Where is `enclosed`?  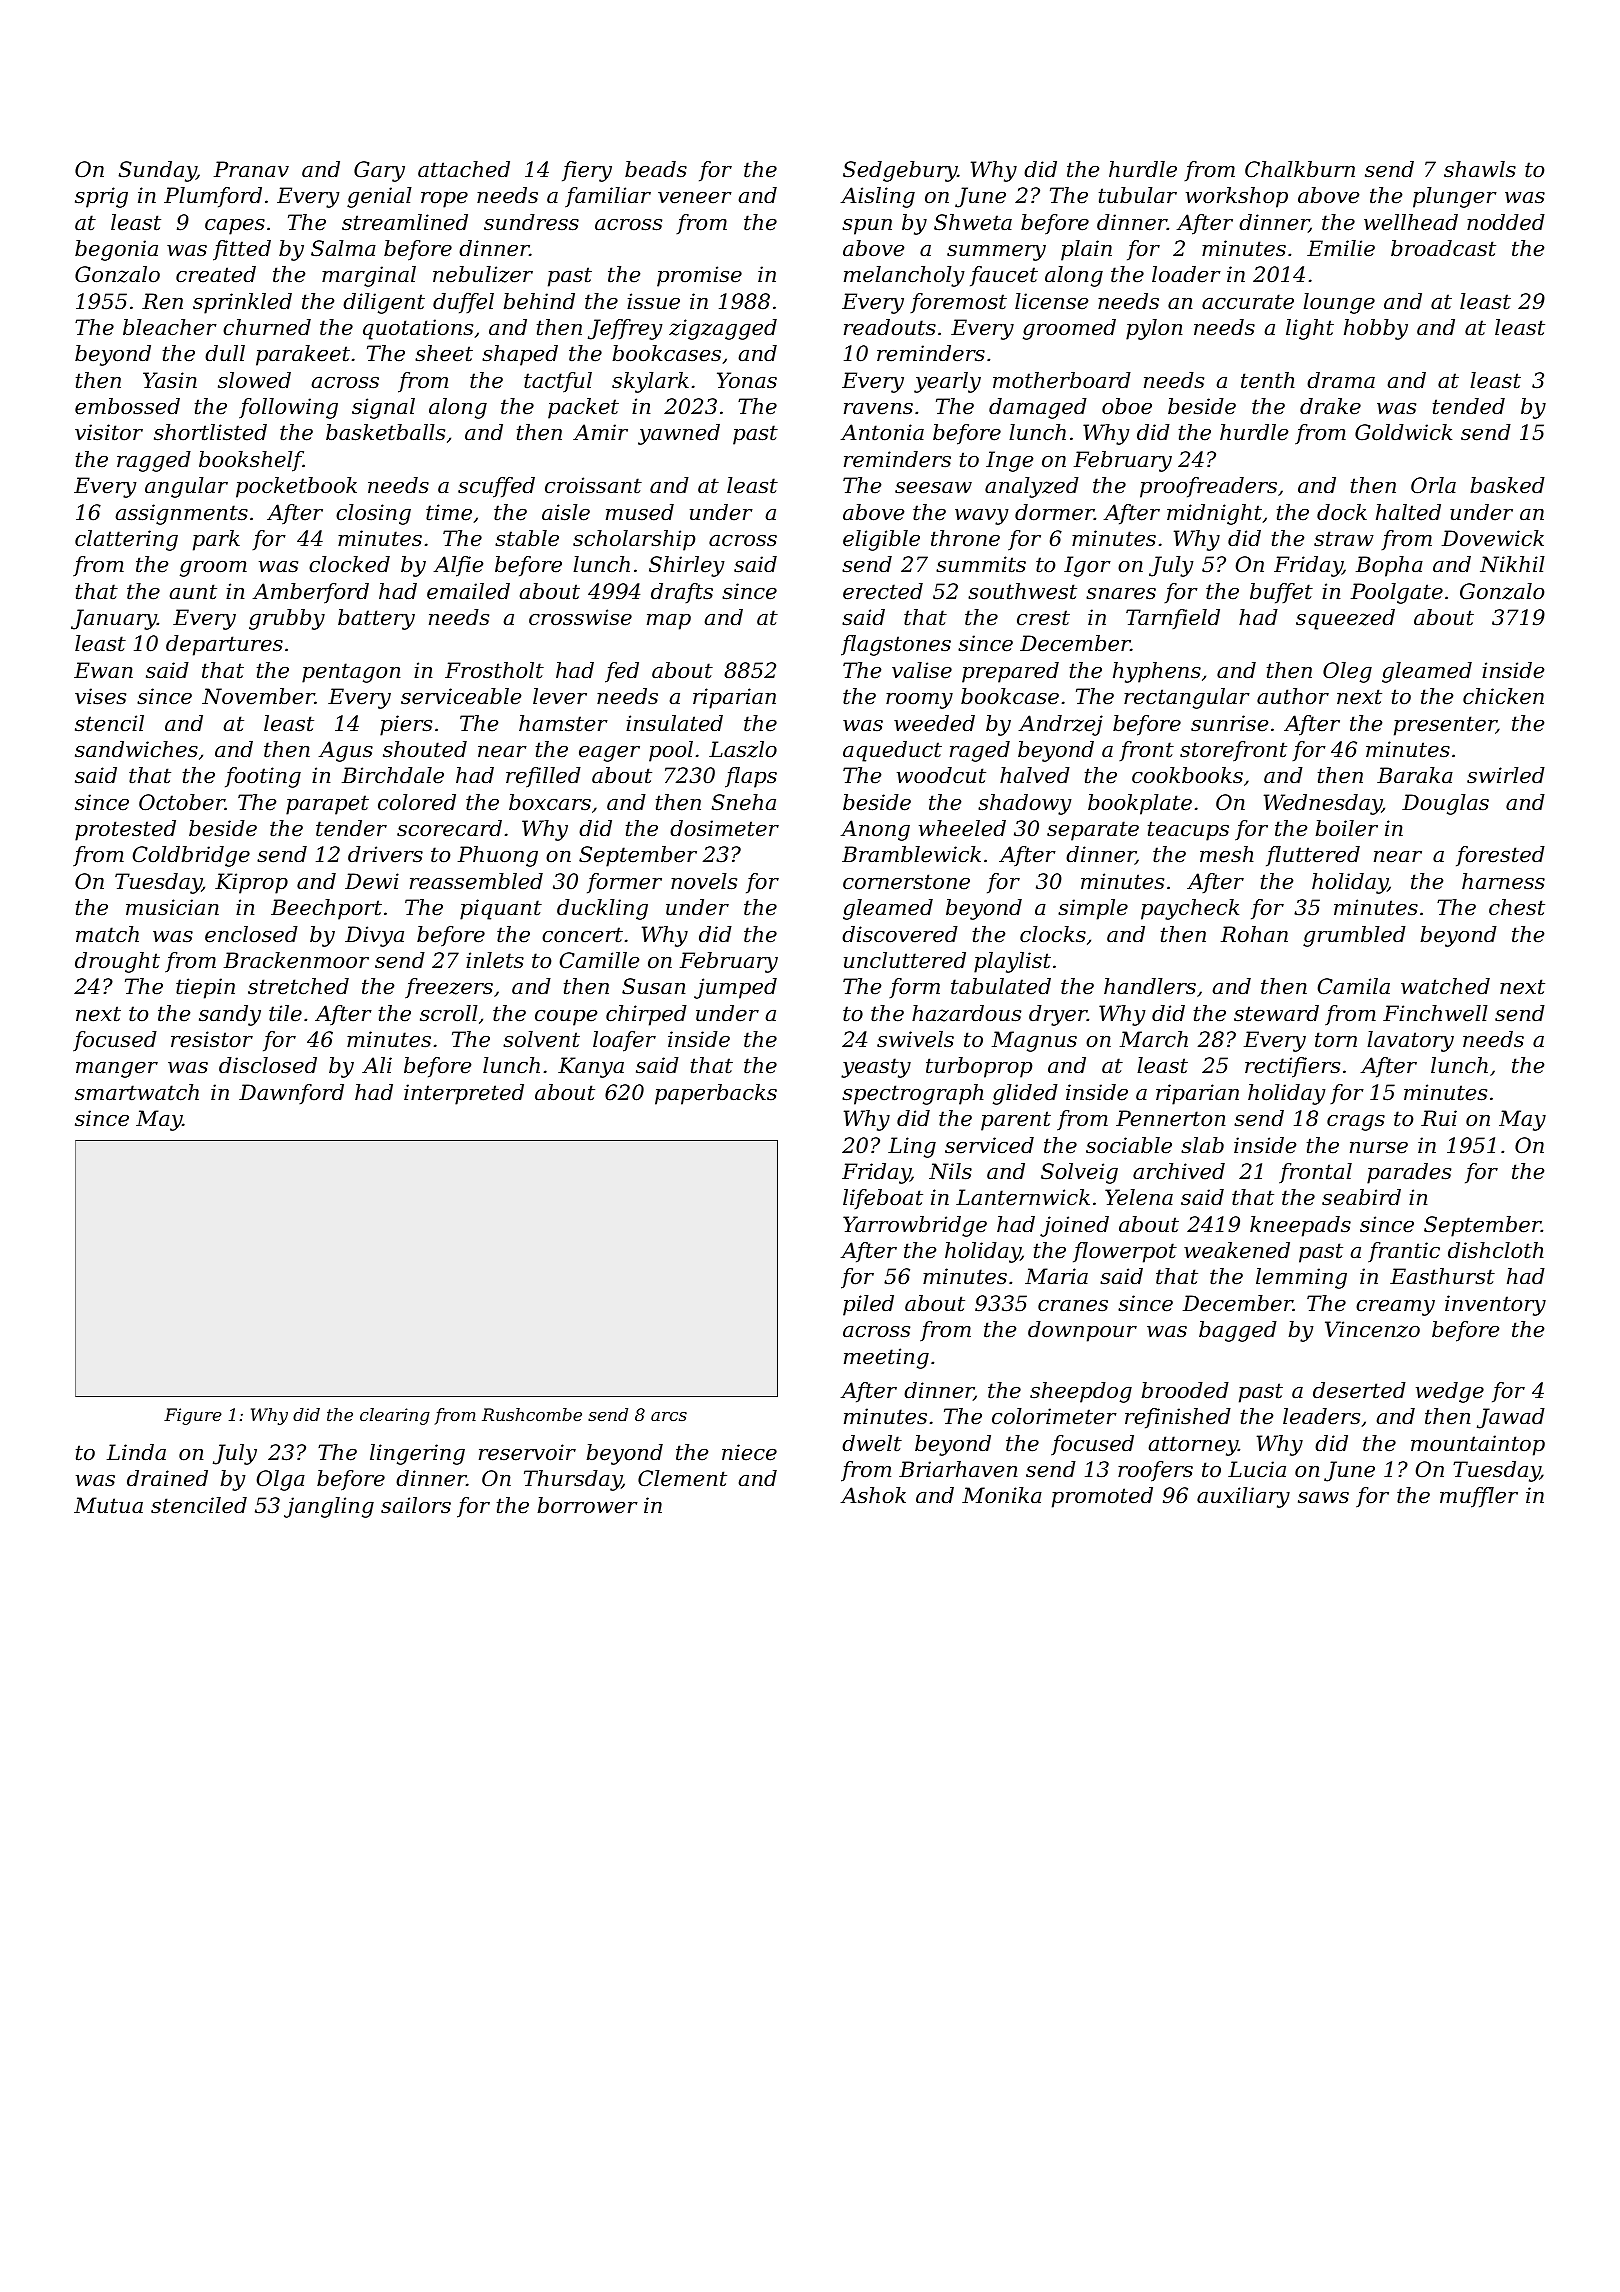 enclosed is located at coordinates (251, 934).
